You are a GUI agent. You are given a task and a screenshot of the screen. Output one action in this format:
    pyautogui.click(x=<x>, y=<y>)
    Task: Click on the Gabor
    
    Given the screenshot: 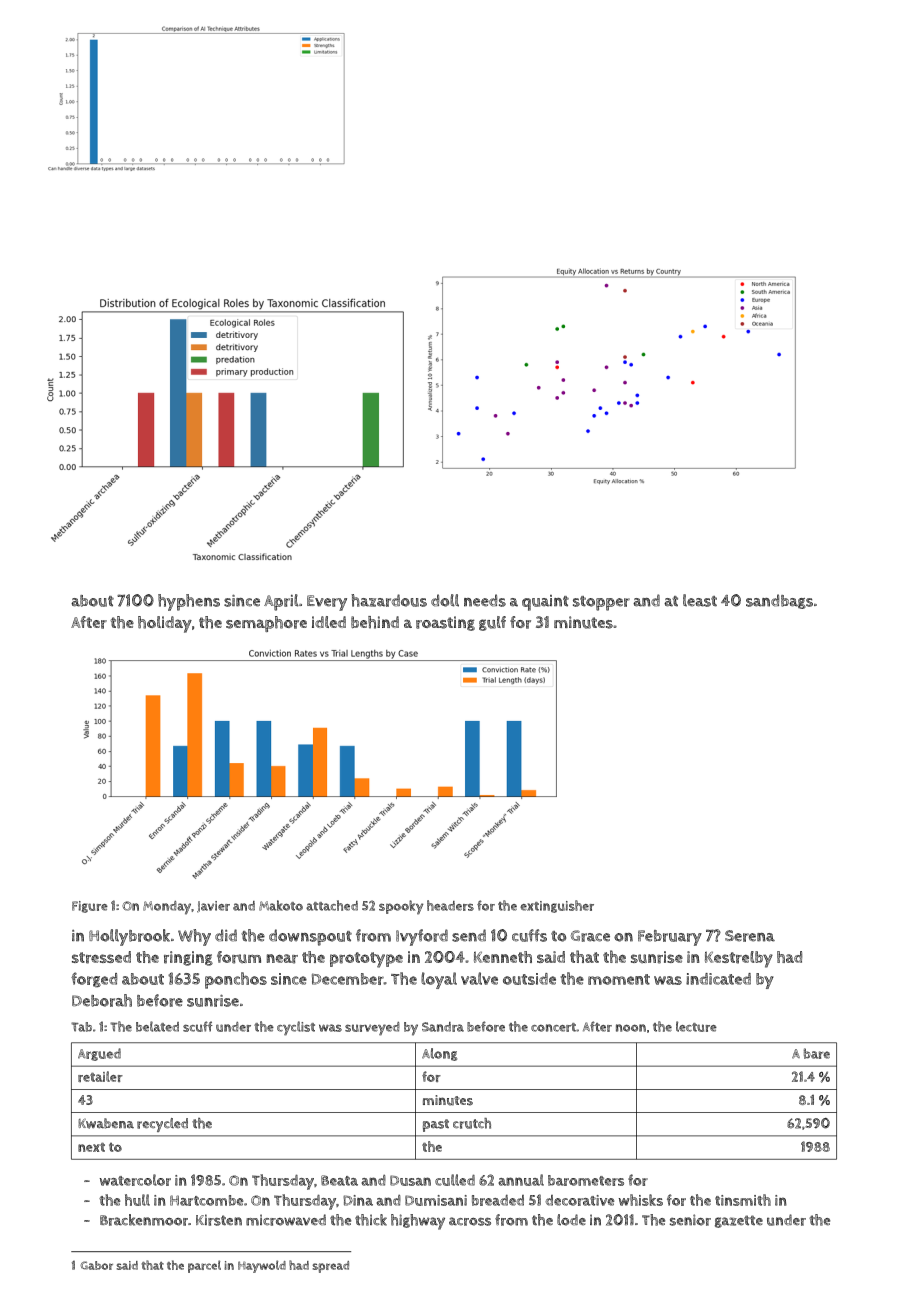 What is the action you would take?
    pyautogui.click(x=96, y=1265)
